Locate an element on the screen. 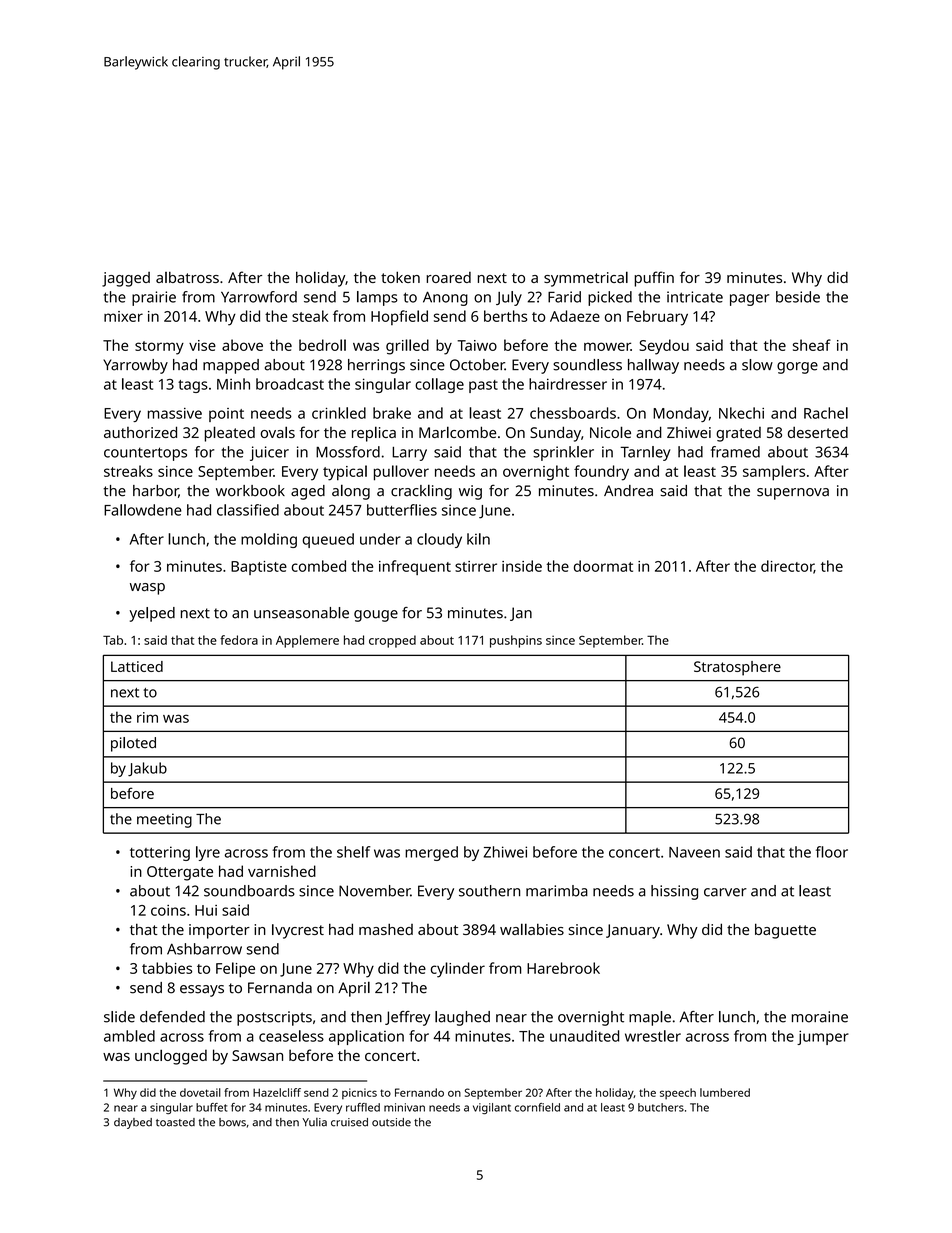 The height and width of the screenshot is (1233, 952). pushpins is located at coordinates (516, 641).
